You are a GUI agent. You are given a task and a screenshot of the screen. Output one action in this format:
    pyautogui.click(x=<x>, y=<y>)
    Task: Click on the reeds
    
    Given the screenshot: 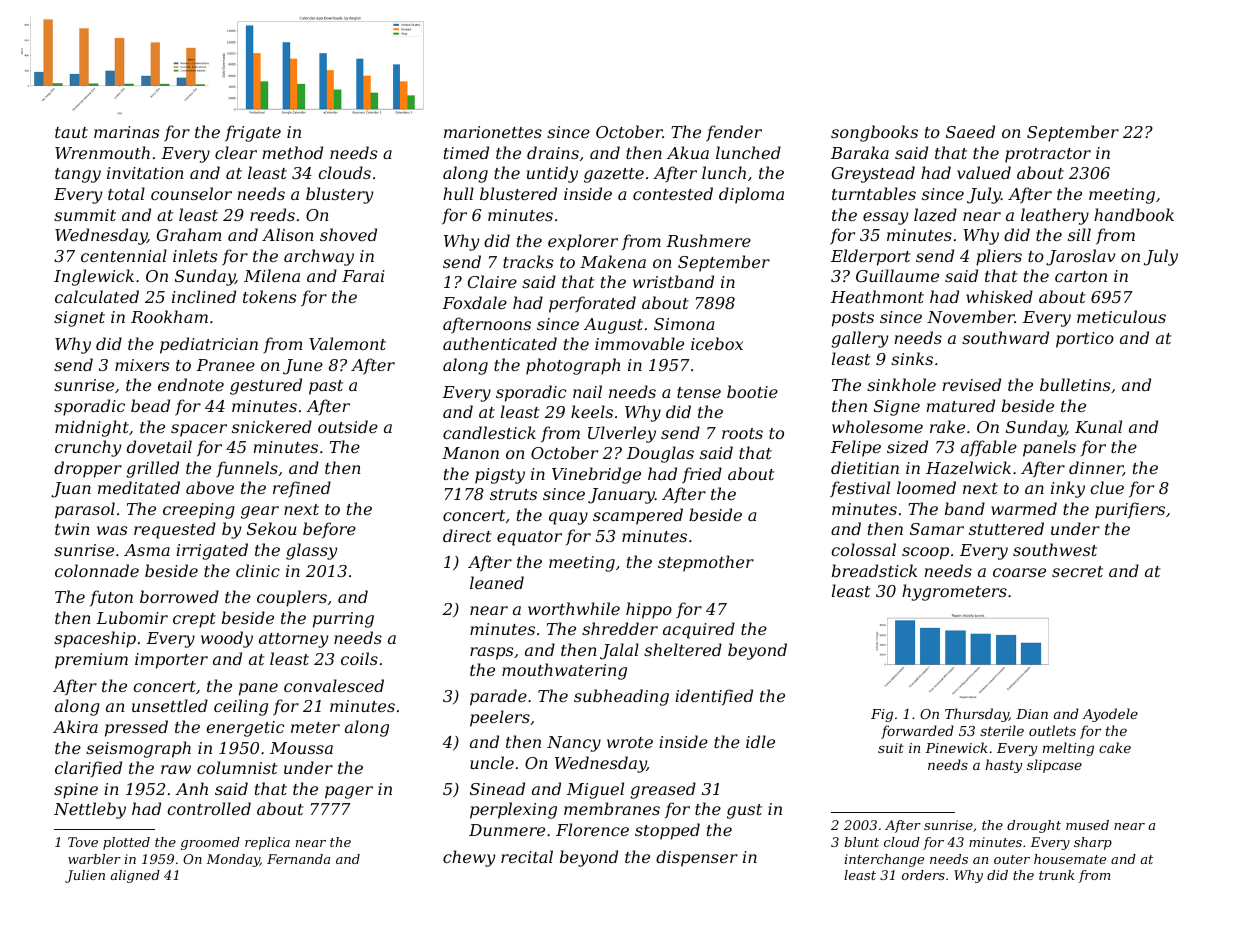 What is the action you would take?
    pyautogui.click(x=272, y=214)
